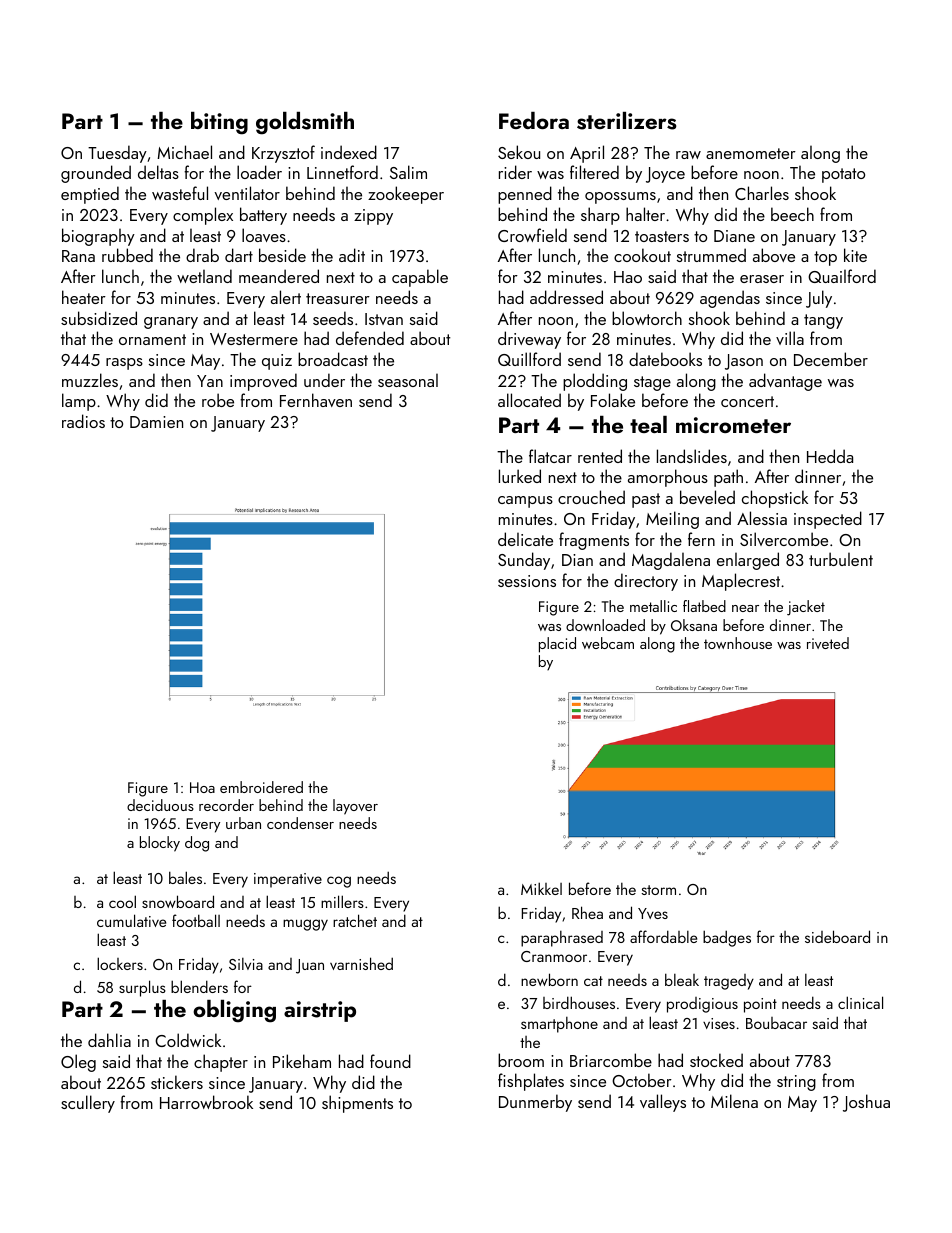 This image has width=952, height=1233. I want to click on Hoa, so click(202, 787).
